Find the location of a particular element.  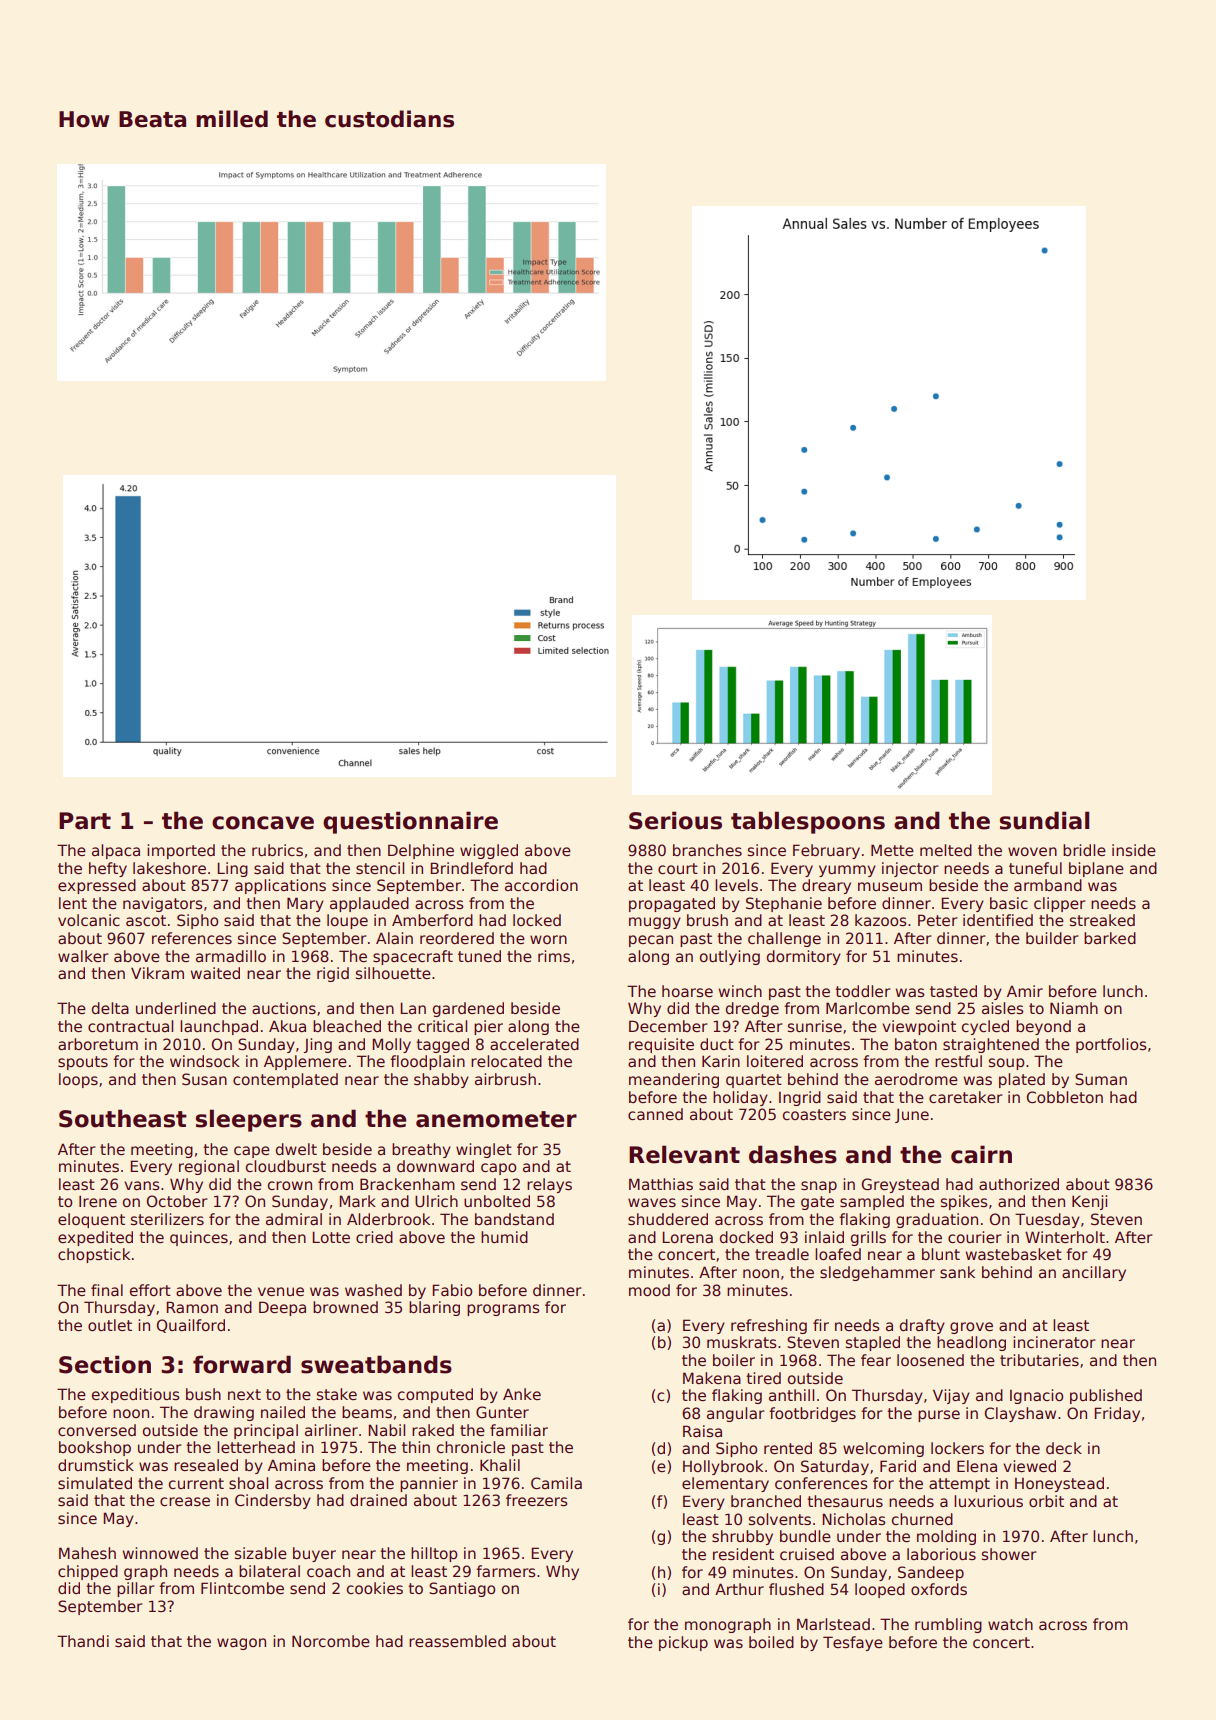

Southeast is located at coordinates (123, 1118).
